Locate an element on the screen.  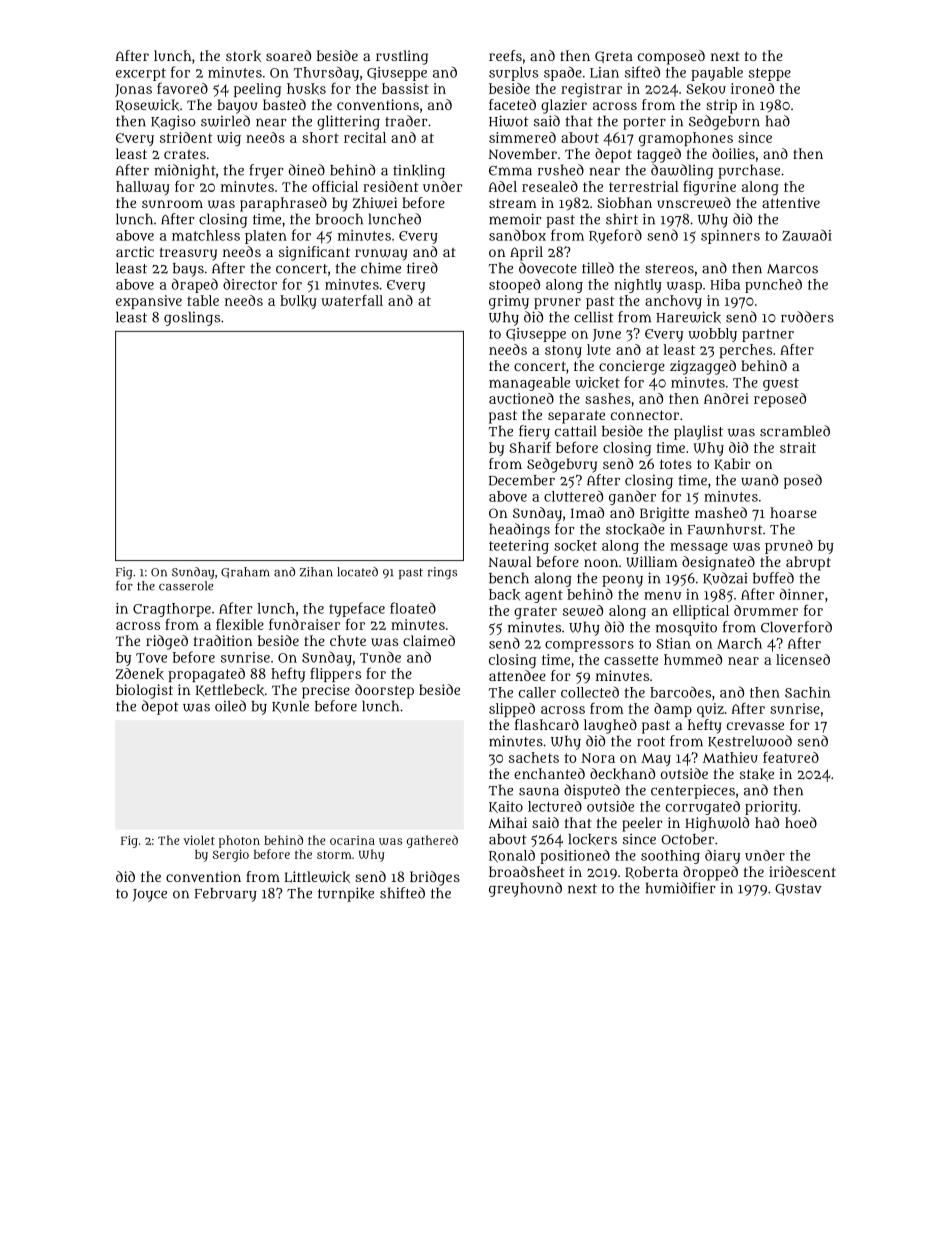
Jonas is located at coordinates (133, 90).
